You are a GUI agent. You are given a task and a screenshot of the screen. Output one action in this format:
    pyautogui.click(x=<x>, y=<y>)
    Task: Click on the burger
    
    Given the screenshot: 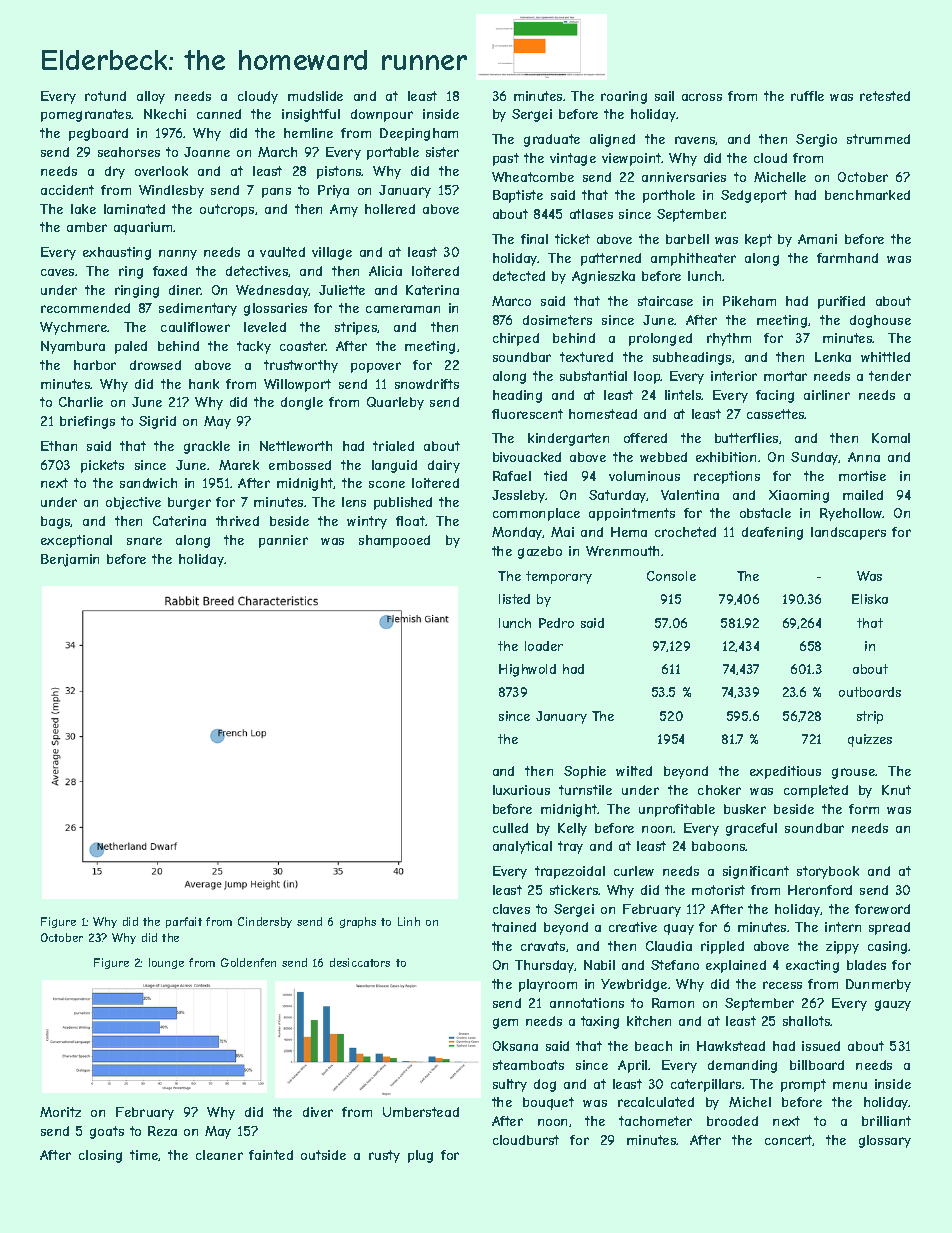 What is the action you would take?
    pyautogui.click(x=189, y=503)
